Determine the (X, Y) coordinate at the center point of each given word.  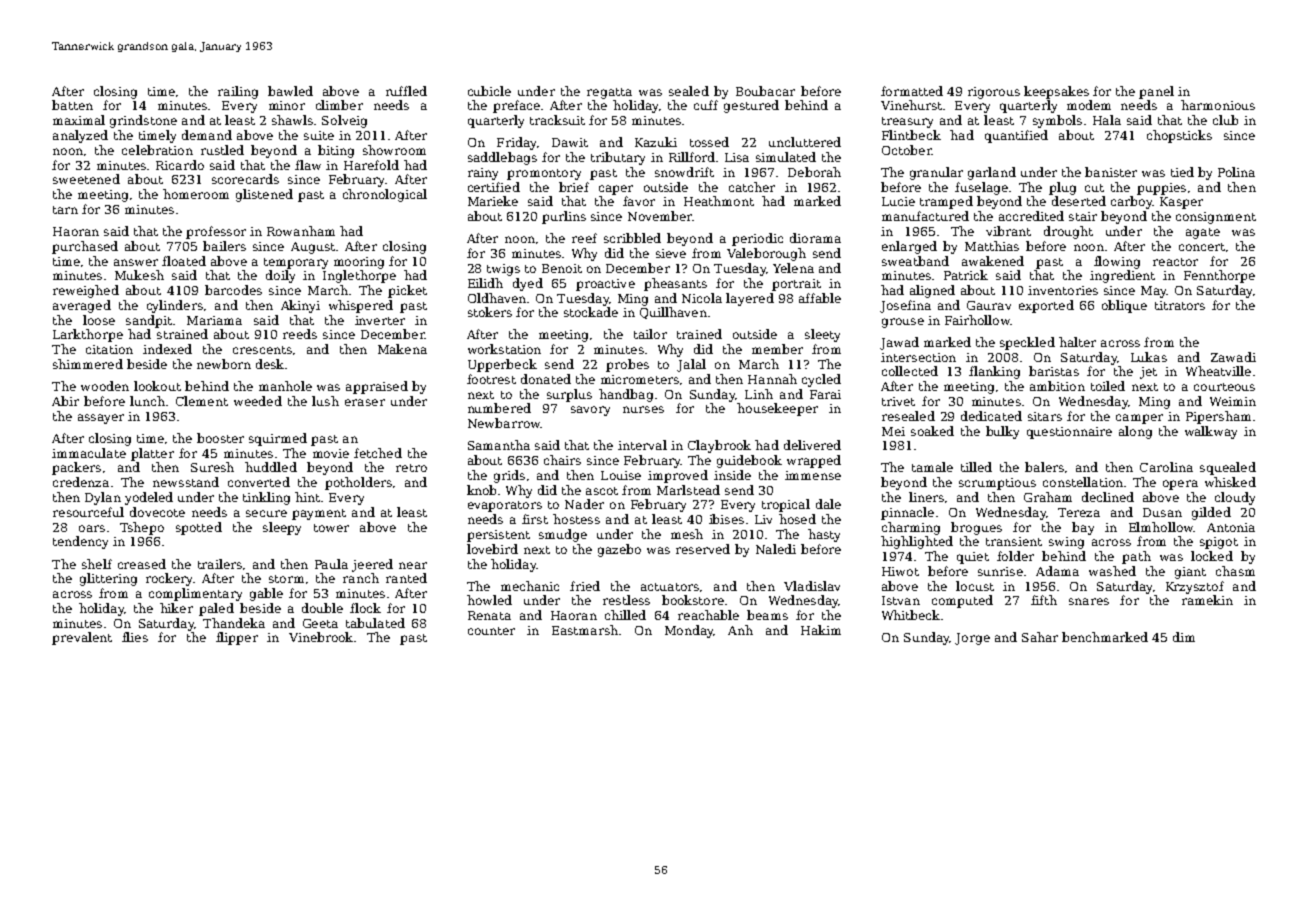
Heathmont (719, 201)
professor (216, 232)
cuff (706, 105)
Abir (65, 401)
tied (1182, 172)
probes (627, 365)
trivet (898, 401)
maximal (79, 120)
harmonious (1218, 105)
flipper (237, 638)
